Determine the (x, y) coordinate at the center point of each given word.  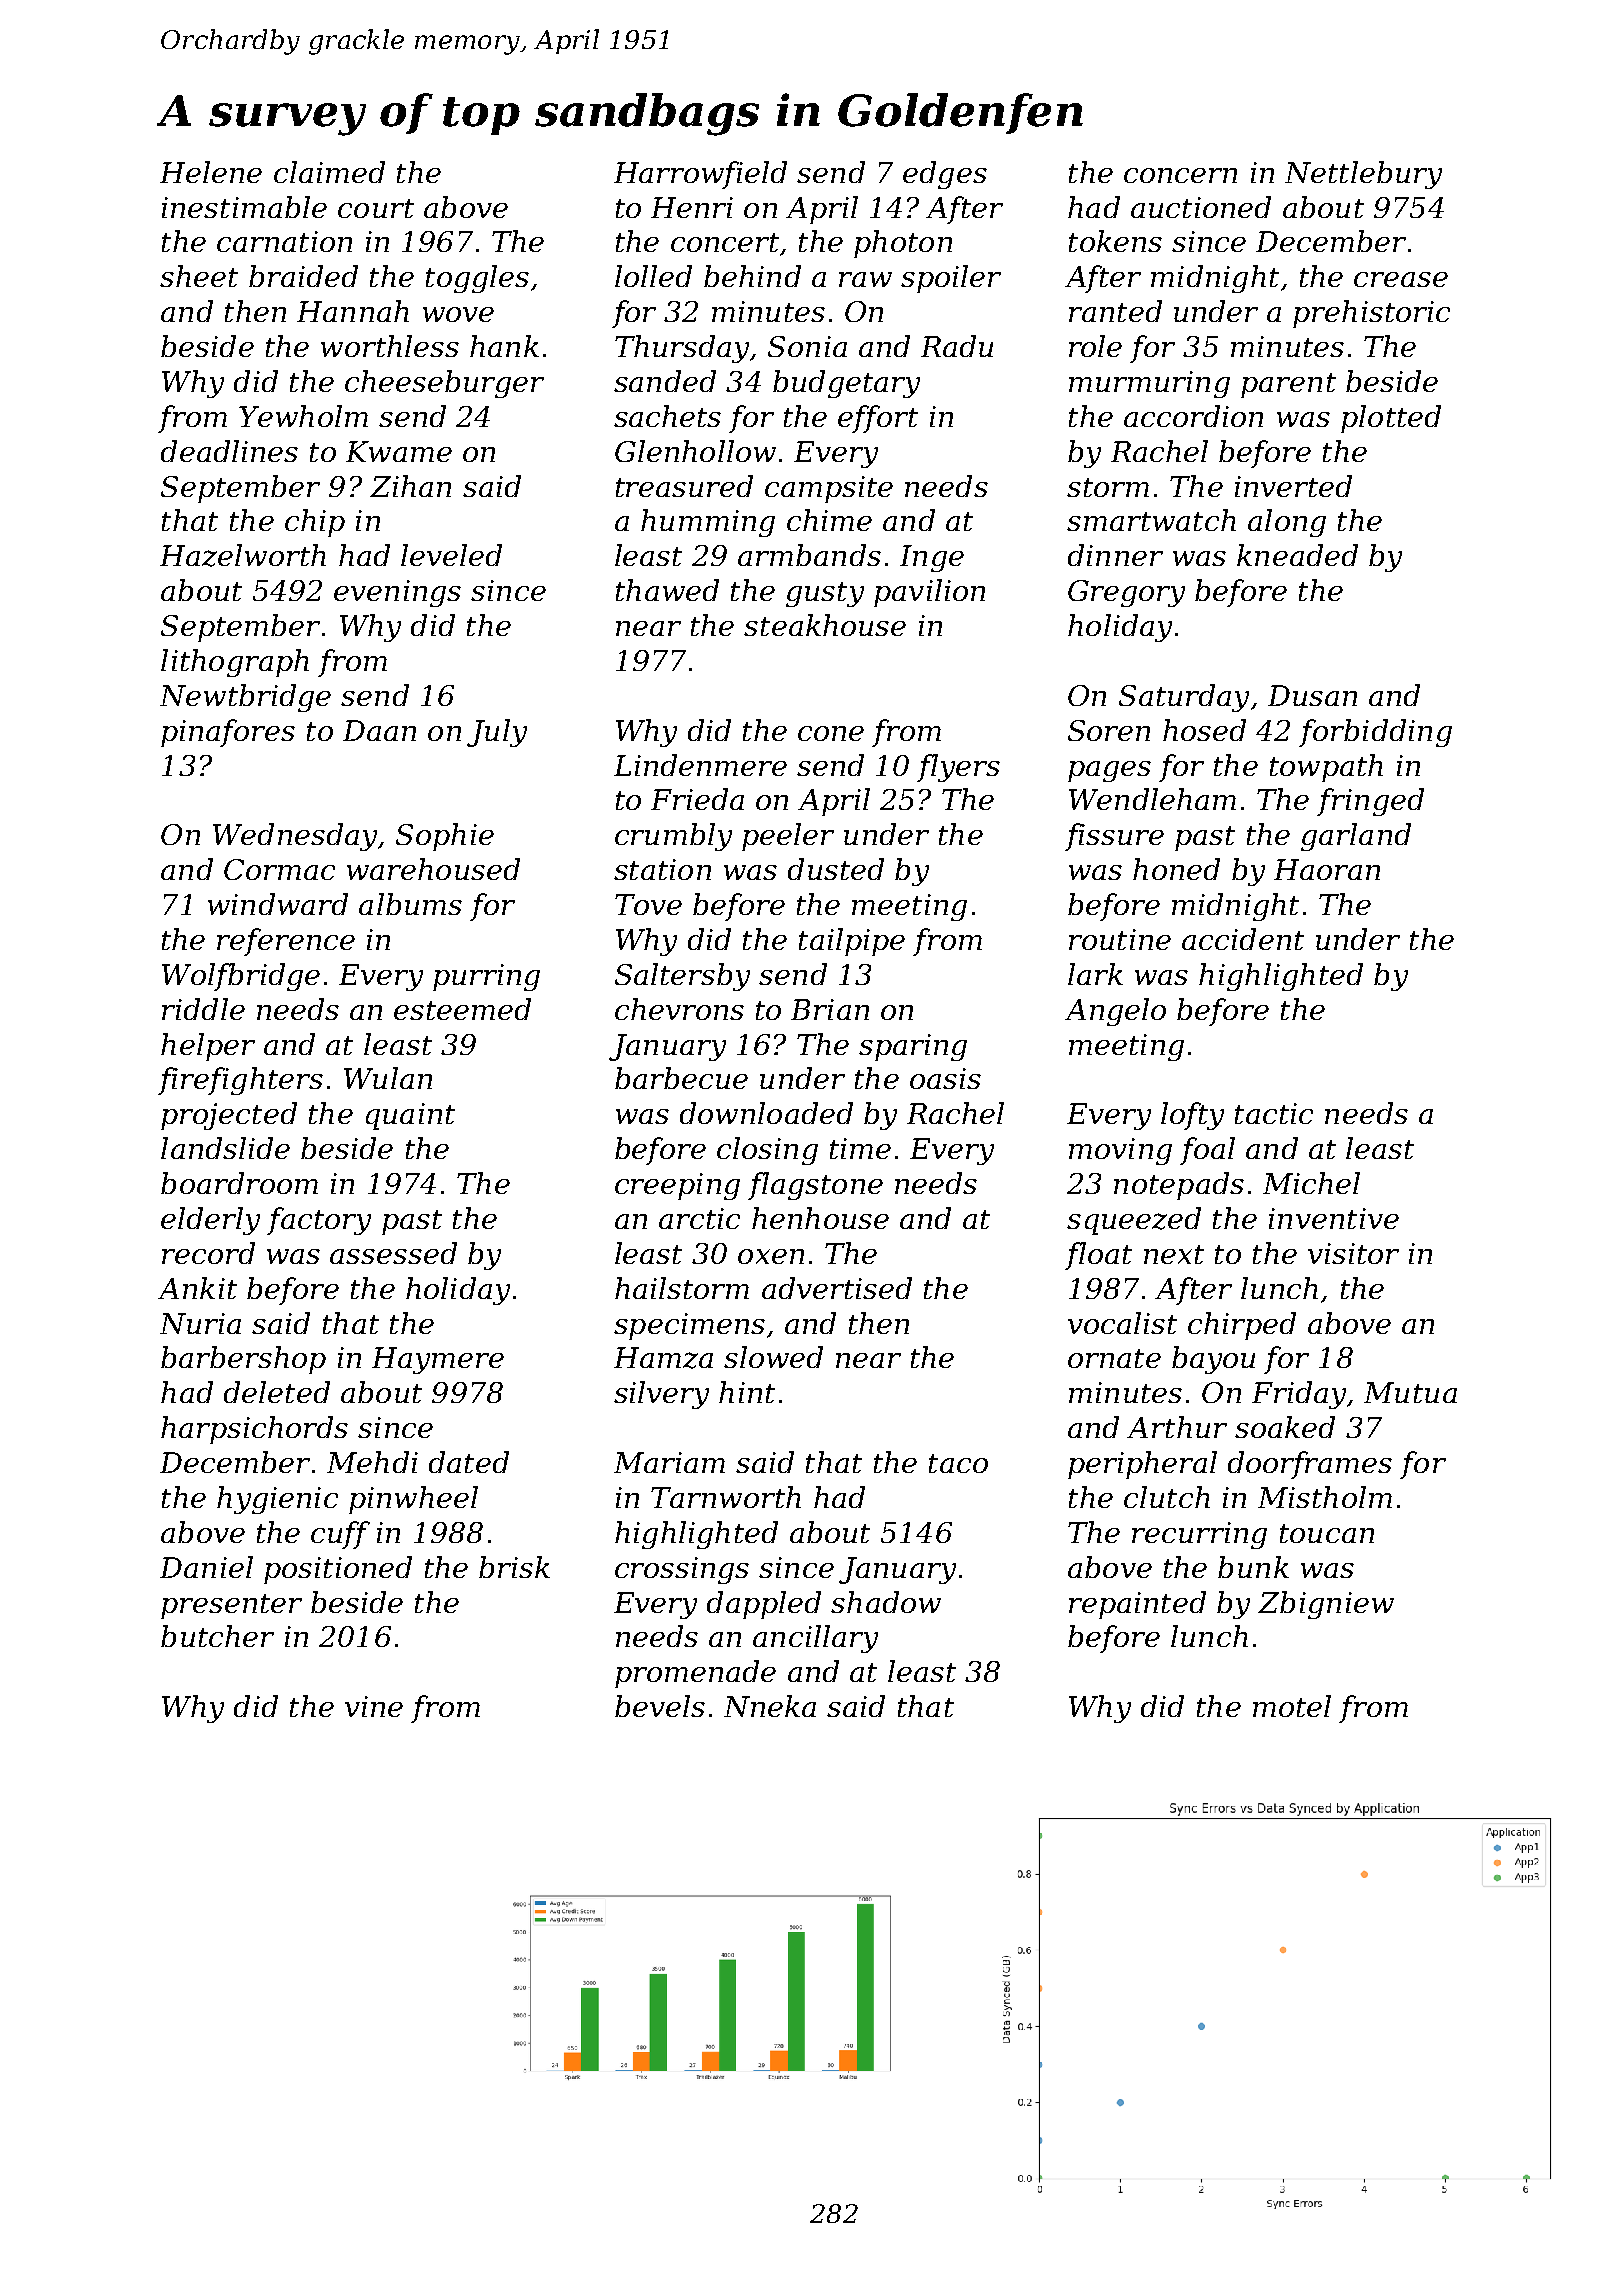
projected (229, 1116)
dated (469, 1462)
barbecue (681, 1078)
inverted (1293, 486)
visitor (1353, 1253)
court (376, 208)
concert (725, 242)
